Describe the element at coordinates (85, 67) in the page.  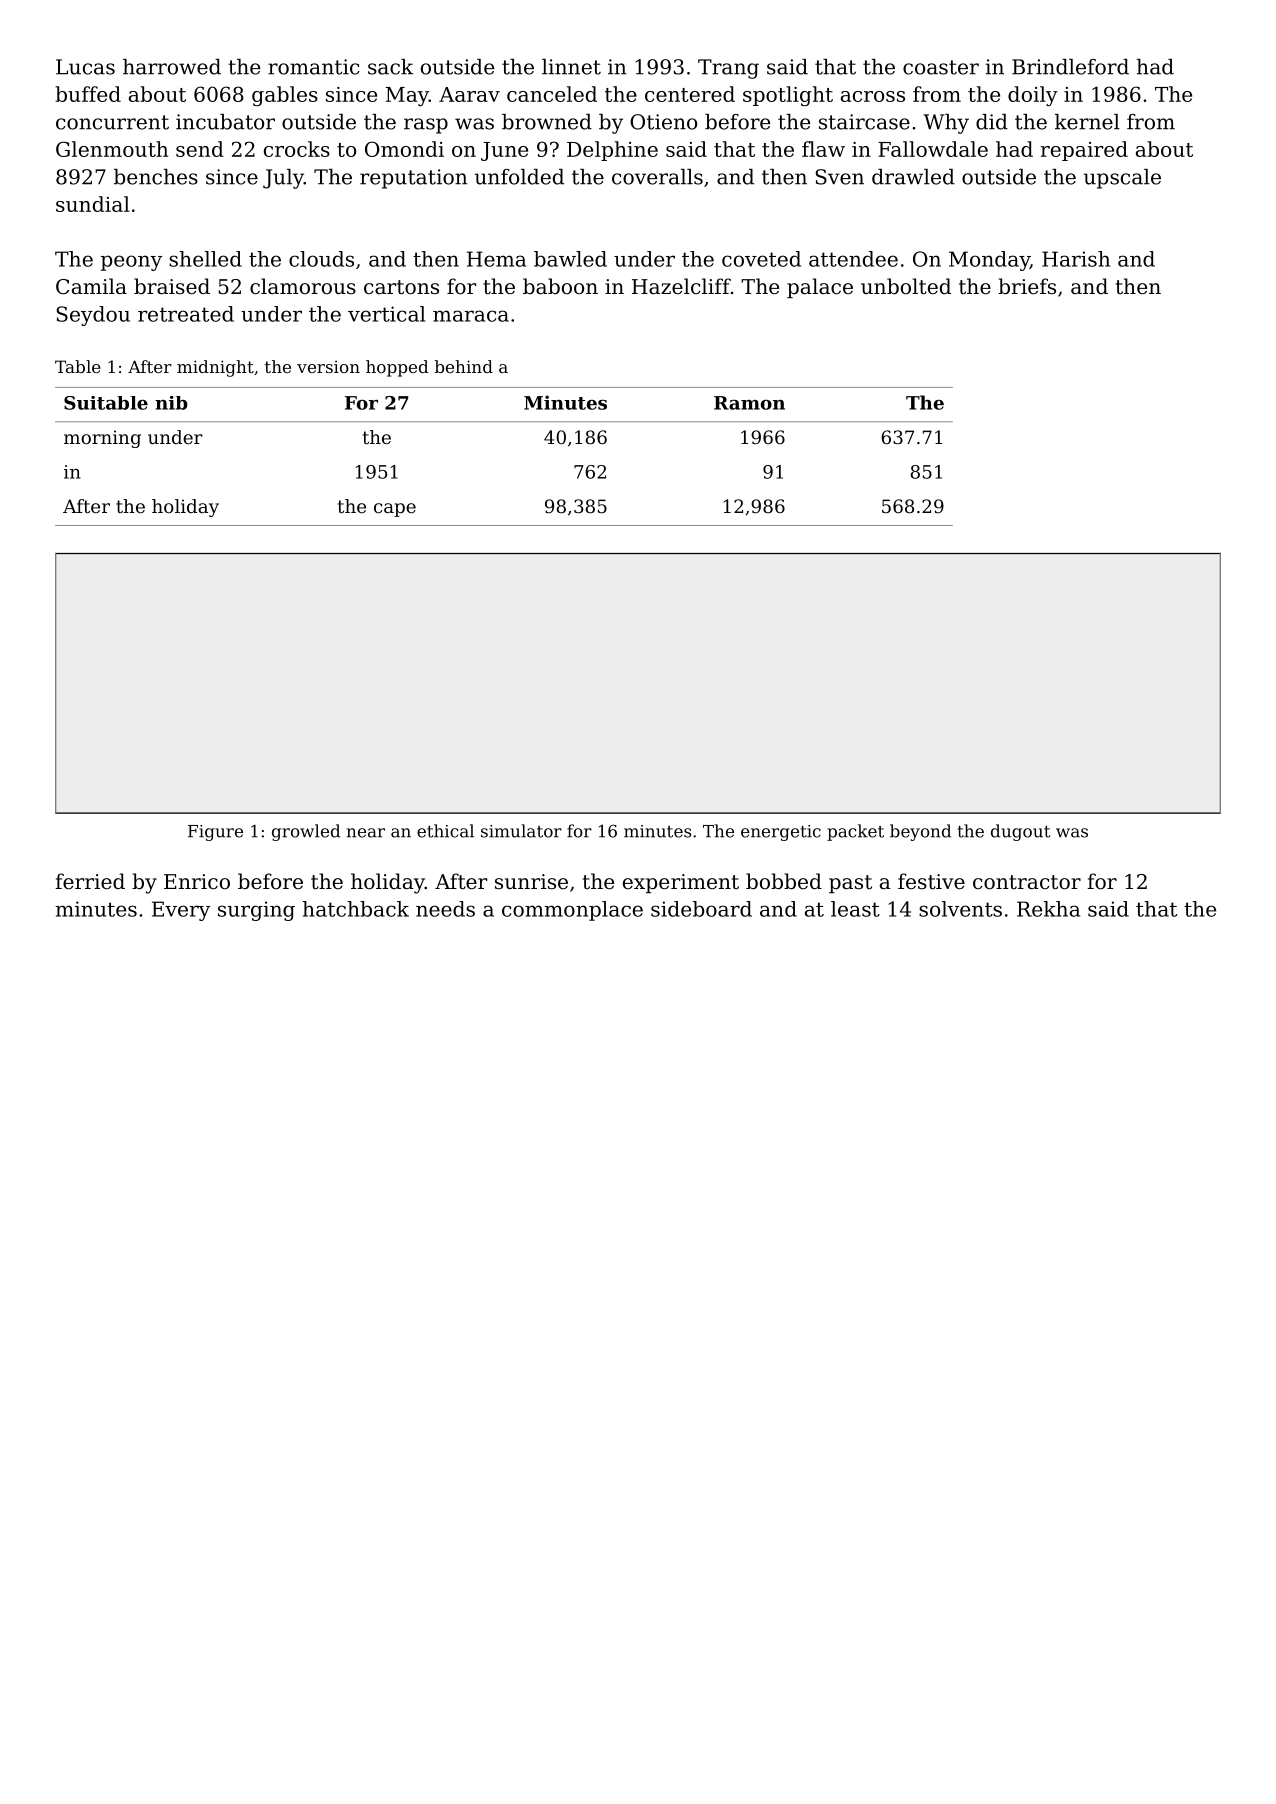
I see `Lucas` at that location.
